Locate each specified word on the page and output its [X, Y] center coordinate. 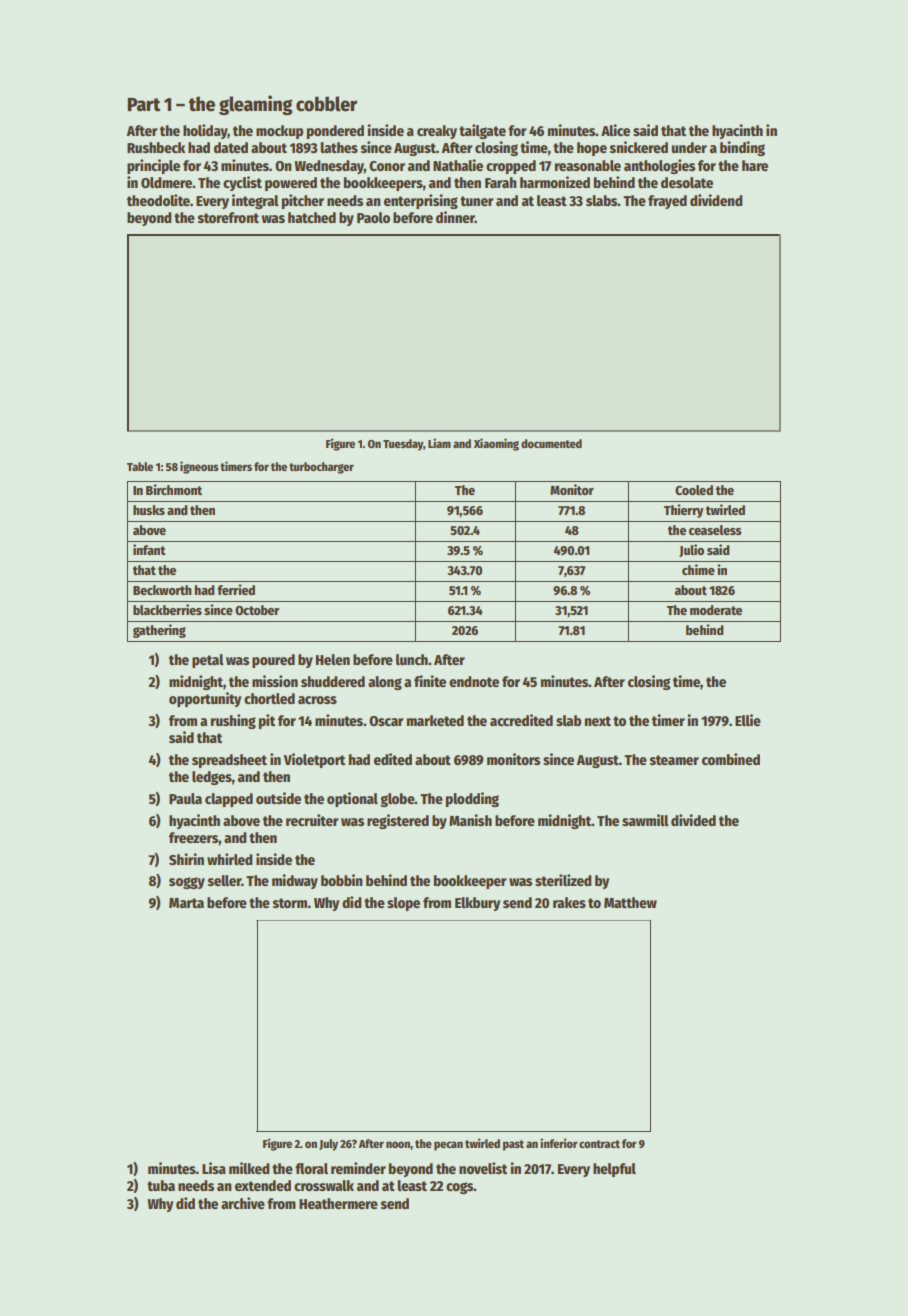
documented [551, 443]
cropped [511, 167]
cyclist [242, 183]
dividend [716, 200]
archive [243, 1203]
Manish [470, 820]
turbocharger [321, 468]
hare [755, 165]
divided [693, 820]
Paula [185, 798]
